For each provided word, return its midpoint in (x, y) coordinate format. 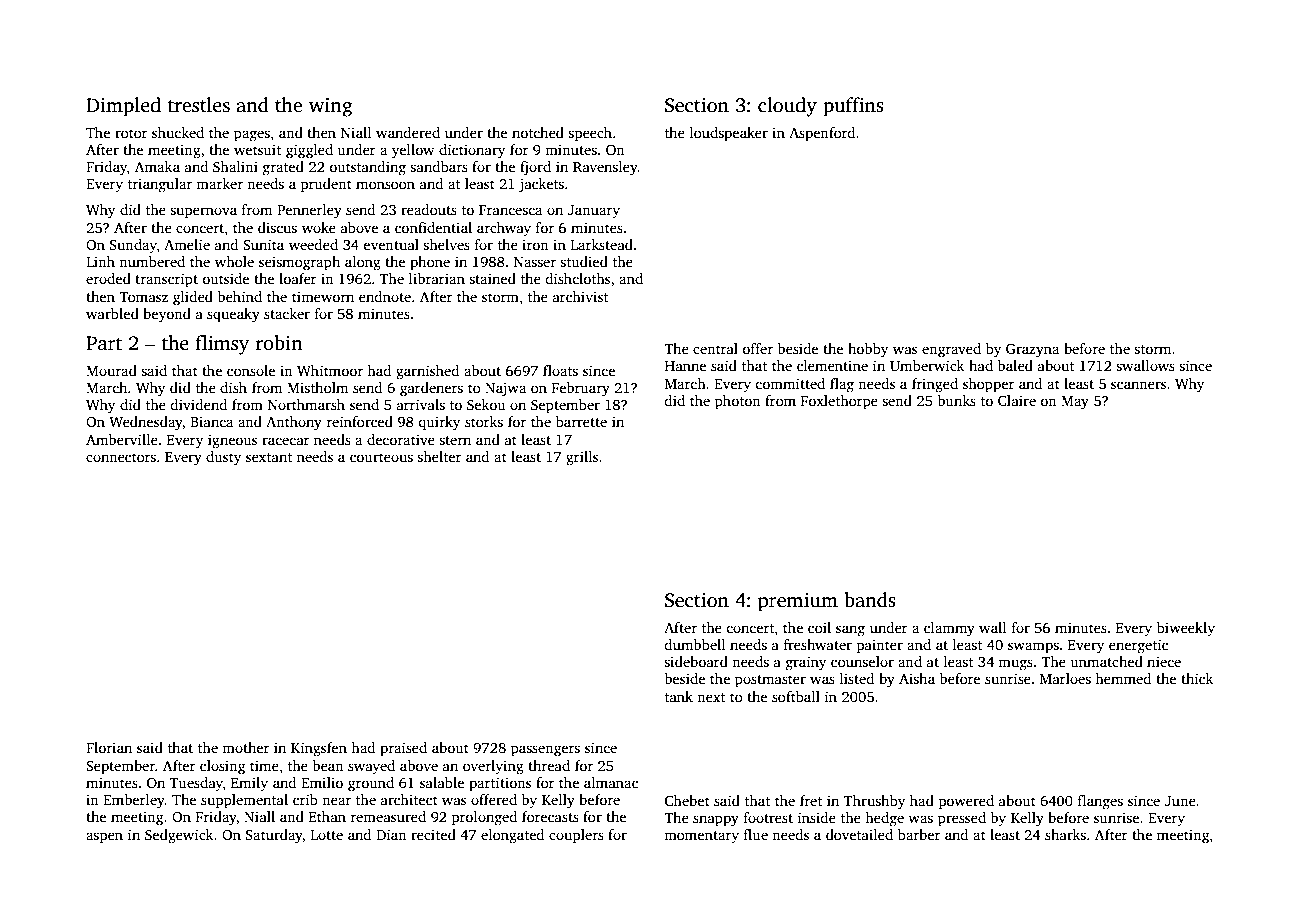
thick (1197, 678)
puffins (853, 107)
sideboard (696, 661)
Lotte (327, 835)
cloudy (787, 107)
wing (330, 107)
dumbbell (695, 644)
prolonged (484, 818)
